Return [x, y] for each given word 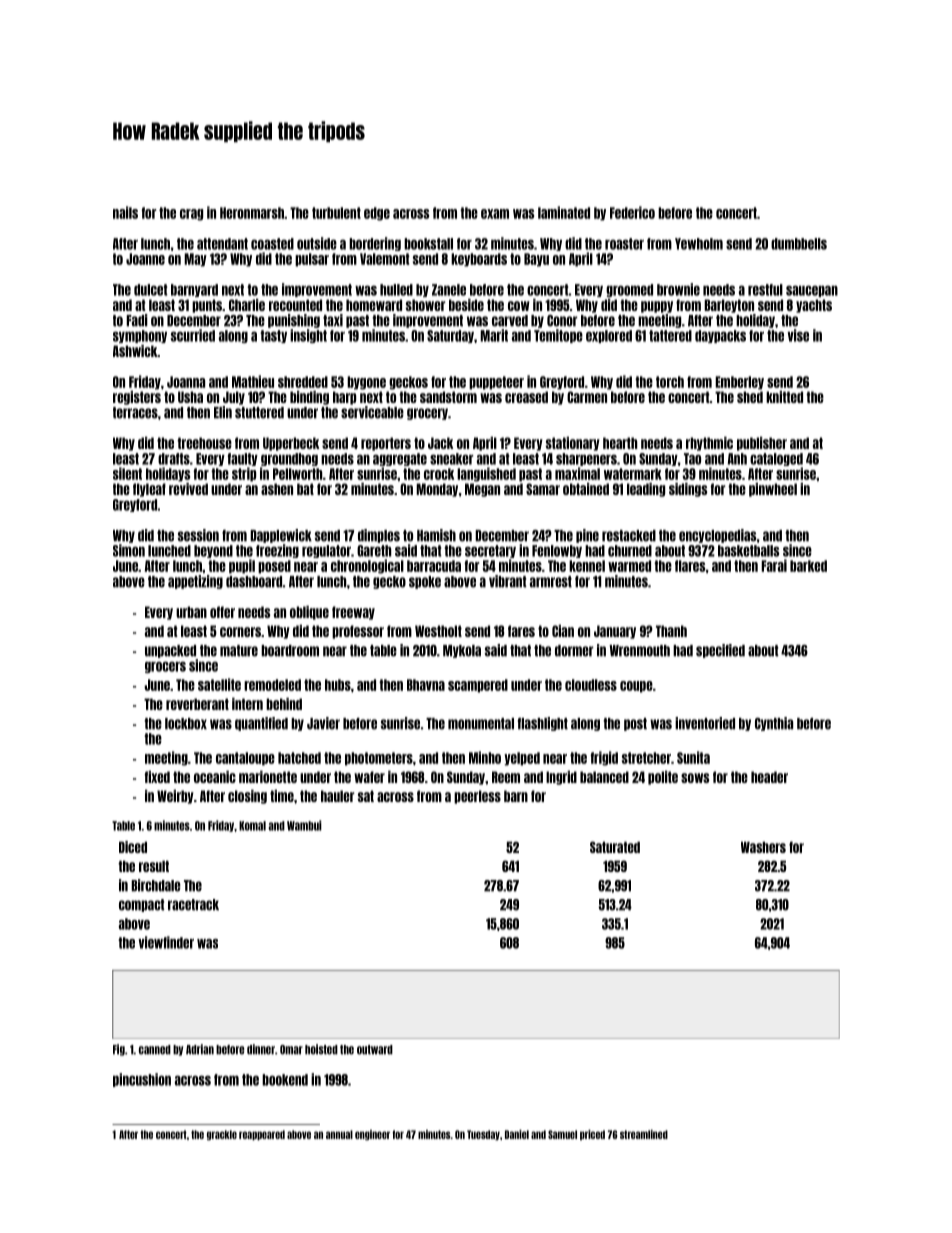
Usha [190, 397]
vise [798, 335]
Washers [763, 847]
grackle [222, 1135]
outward [375, 1050]
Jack [440, 443]
